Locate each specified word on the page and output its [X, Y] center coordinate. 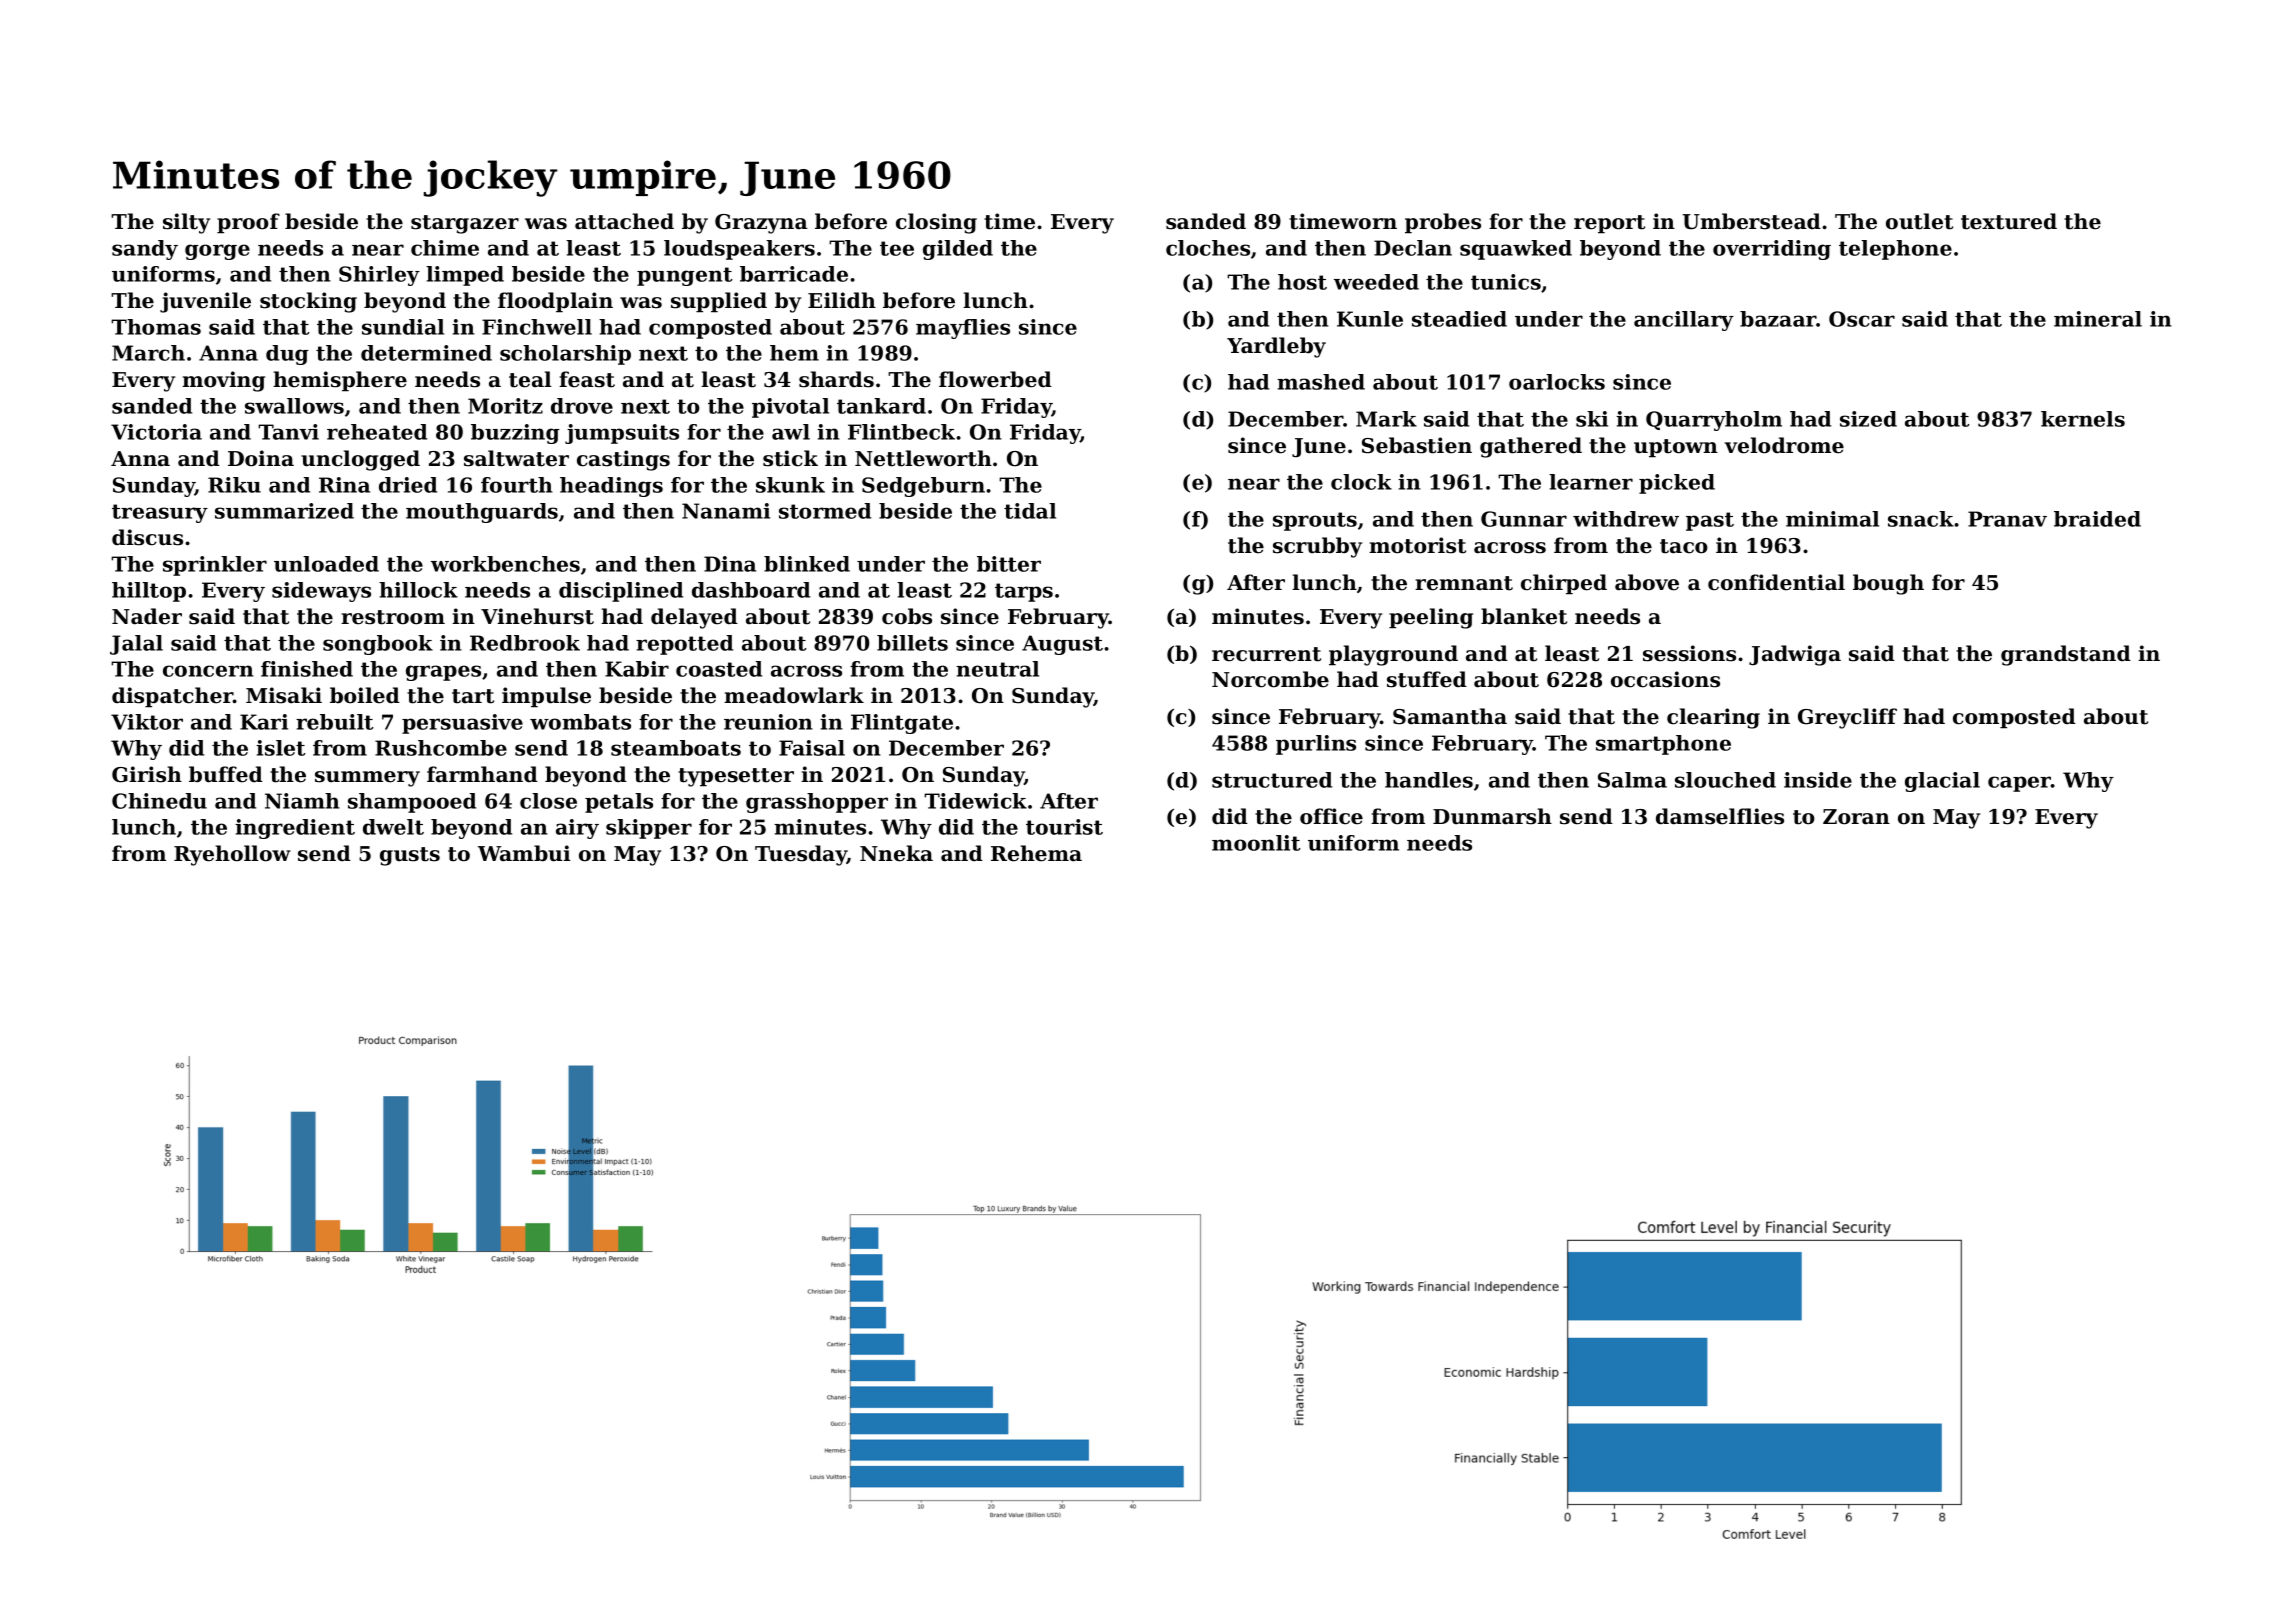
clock [1361, 482]
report [1609, 224]
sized [1868, 419]
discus [147, 537]
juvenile [205, 302]
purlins [1316, 745]
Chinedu [159, 801]
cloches [1208, 248]
